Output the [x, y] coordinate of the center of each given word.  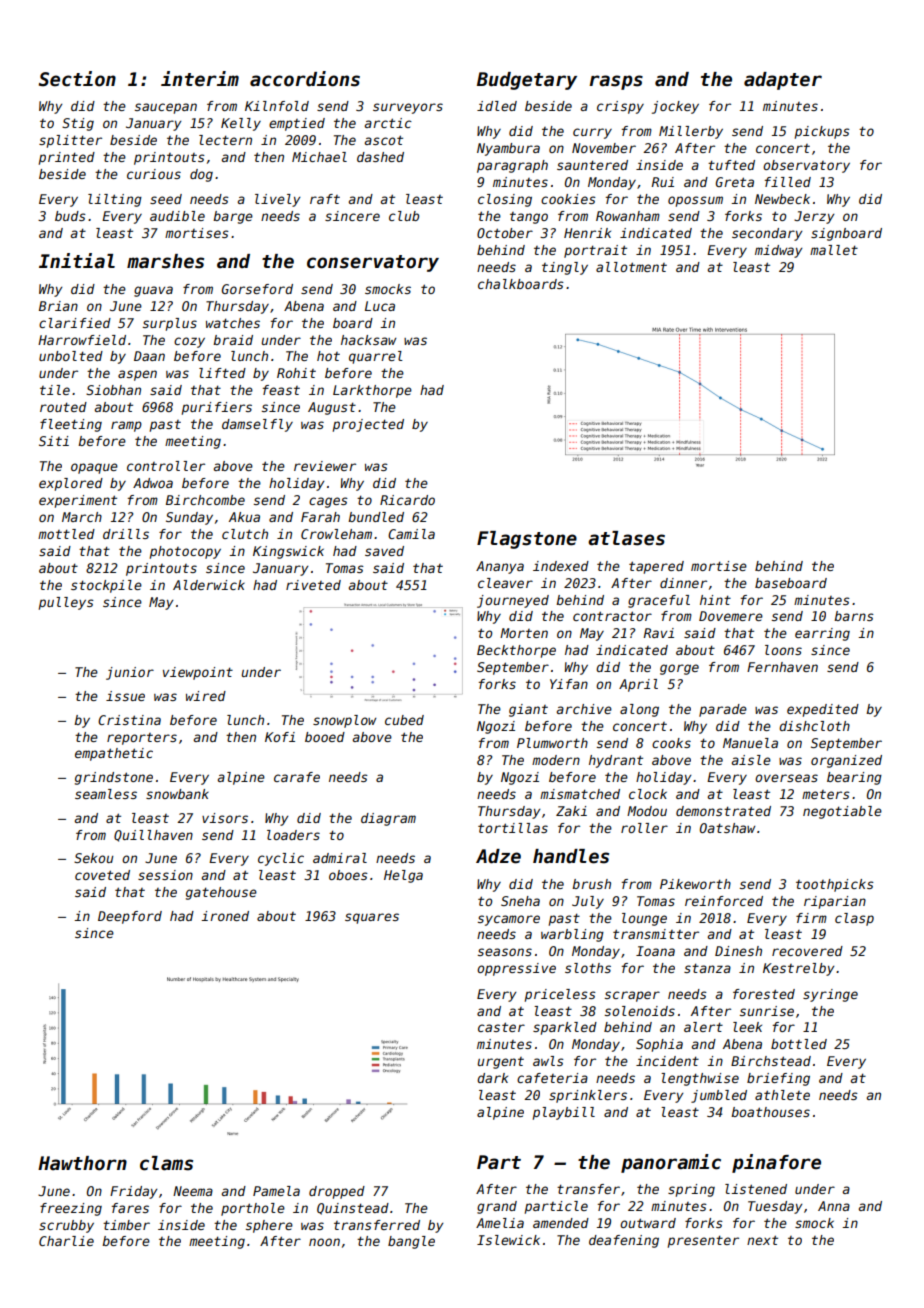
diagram [388, 819]
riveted [313, 585]
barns [854, 616]
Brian [58, 306]
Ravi [659, 633]
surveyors [408, 108]
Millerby [691, 132]
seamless [106, 794]
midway [778, 251]
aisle [751, 760]
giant [528, 710]
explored [71, 484]
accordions [305, 79]
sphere [269, 1226]
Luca [380, 306]
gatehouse [221, 893]
